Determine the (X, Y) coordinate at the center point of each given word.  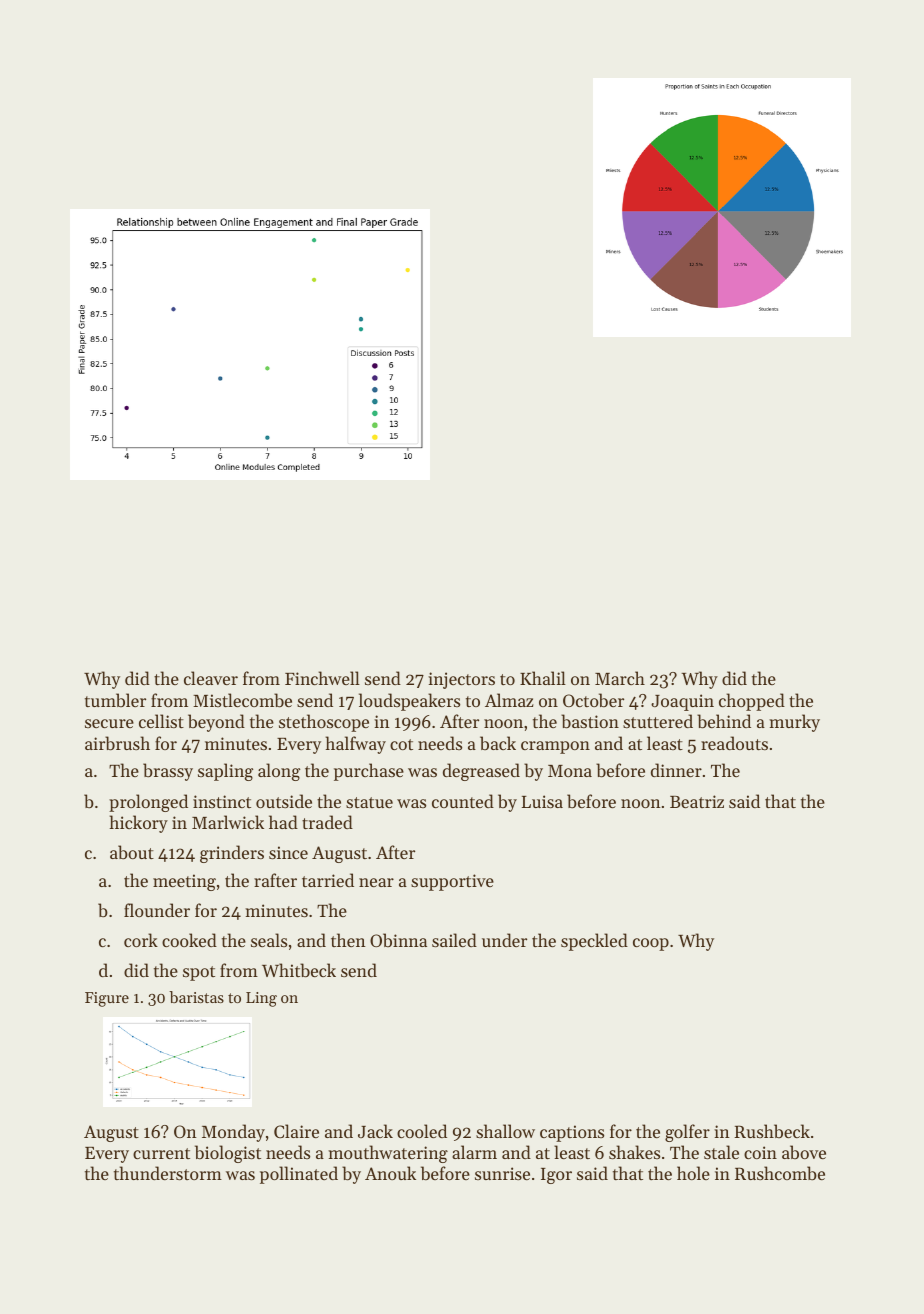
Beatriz (697, 801)
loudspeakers (409, 702)
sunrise (502, 1173)
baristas (196, 997)
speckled (594, 942)
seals (269, 940)
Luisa (542, 801)
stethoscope (324, 723)
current (161, 1153)
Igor (556, 1176)
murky (794, 723)
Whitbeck (299, 970)
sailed (454, 940)
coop (651, 944)
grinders (232, 854)
